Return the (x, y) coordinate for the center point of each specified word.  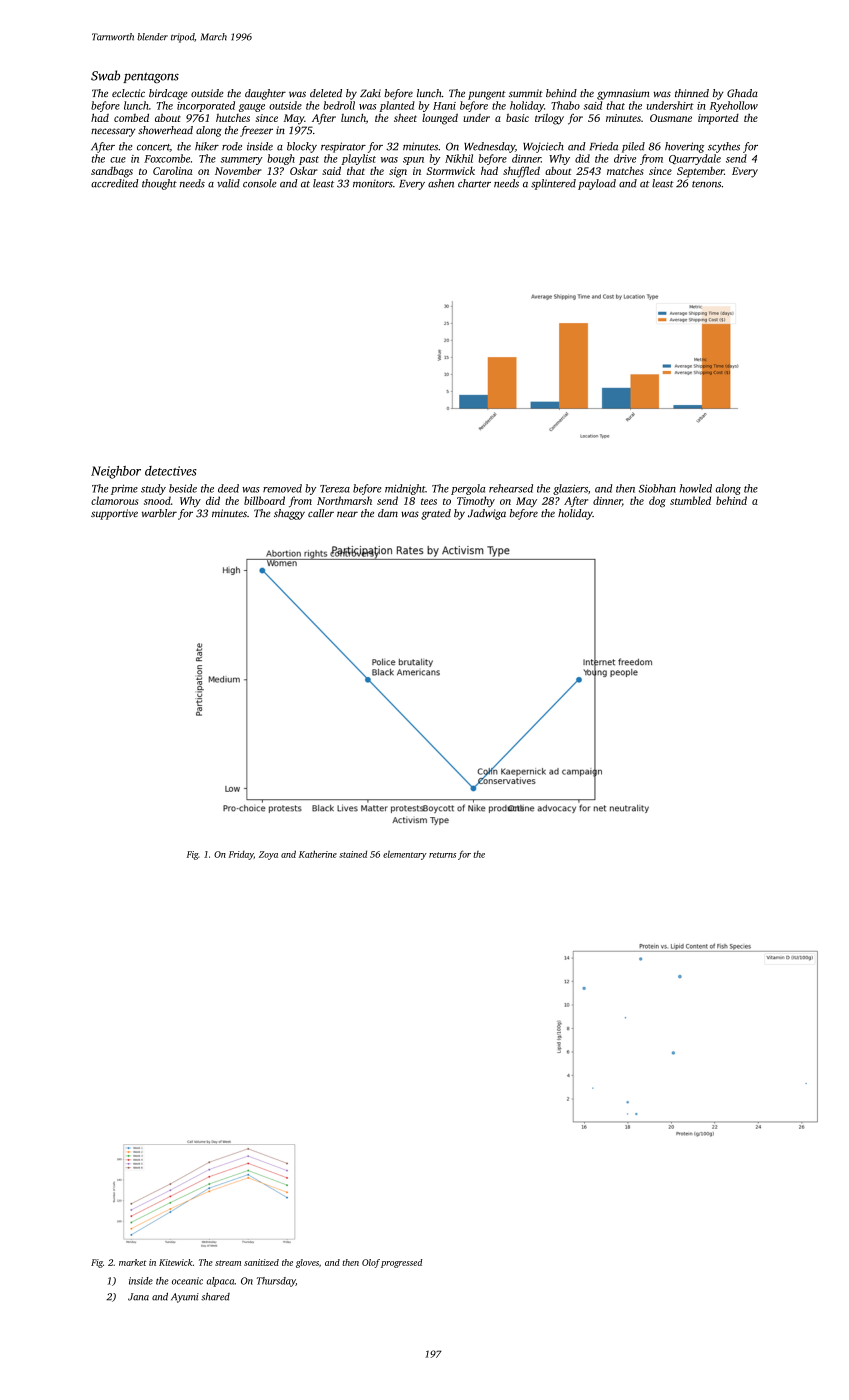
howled (696, 488)
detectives (171, 471)
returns (442, 855)
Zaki (370, 93)
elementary (405, 855)
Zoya (268, 855)
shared (215, 1297)
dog (657, 502)
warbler (159, 513)
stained (353, 854)
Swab (105, 75)
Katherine (318, 854)
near (347, 514)
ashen (441, 183)
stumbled (690, 500)
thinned (692, 93)
